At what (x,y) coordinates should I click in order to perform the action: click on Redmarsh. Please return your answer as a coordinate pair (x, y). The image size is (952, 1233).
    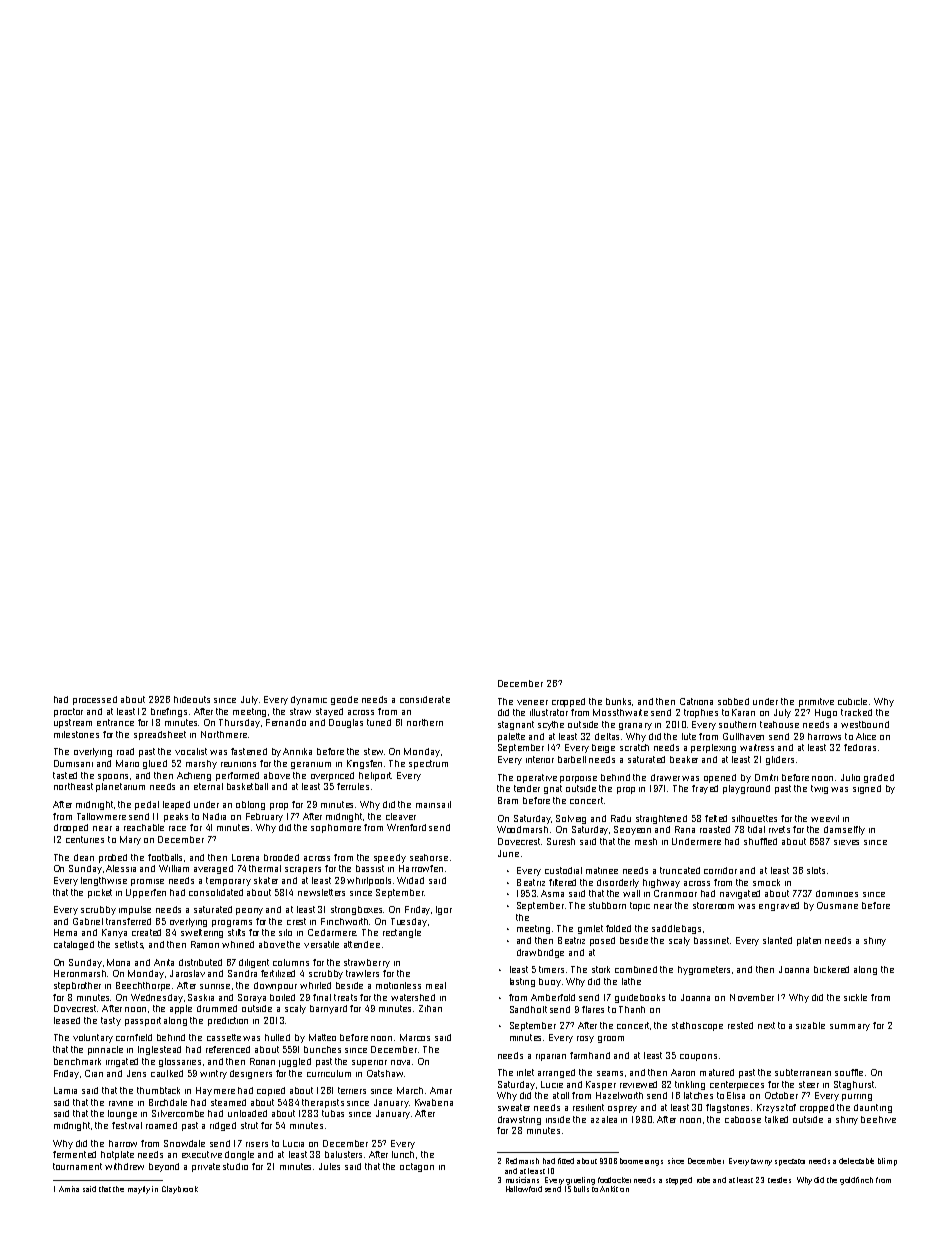
    Looking at the image, I should click on (522, 1161).
